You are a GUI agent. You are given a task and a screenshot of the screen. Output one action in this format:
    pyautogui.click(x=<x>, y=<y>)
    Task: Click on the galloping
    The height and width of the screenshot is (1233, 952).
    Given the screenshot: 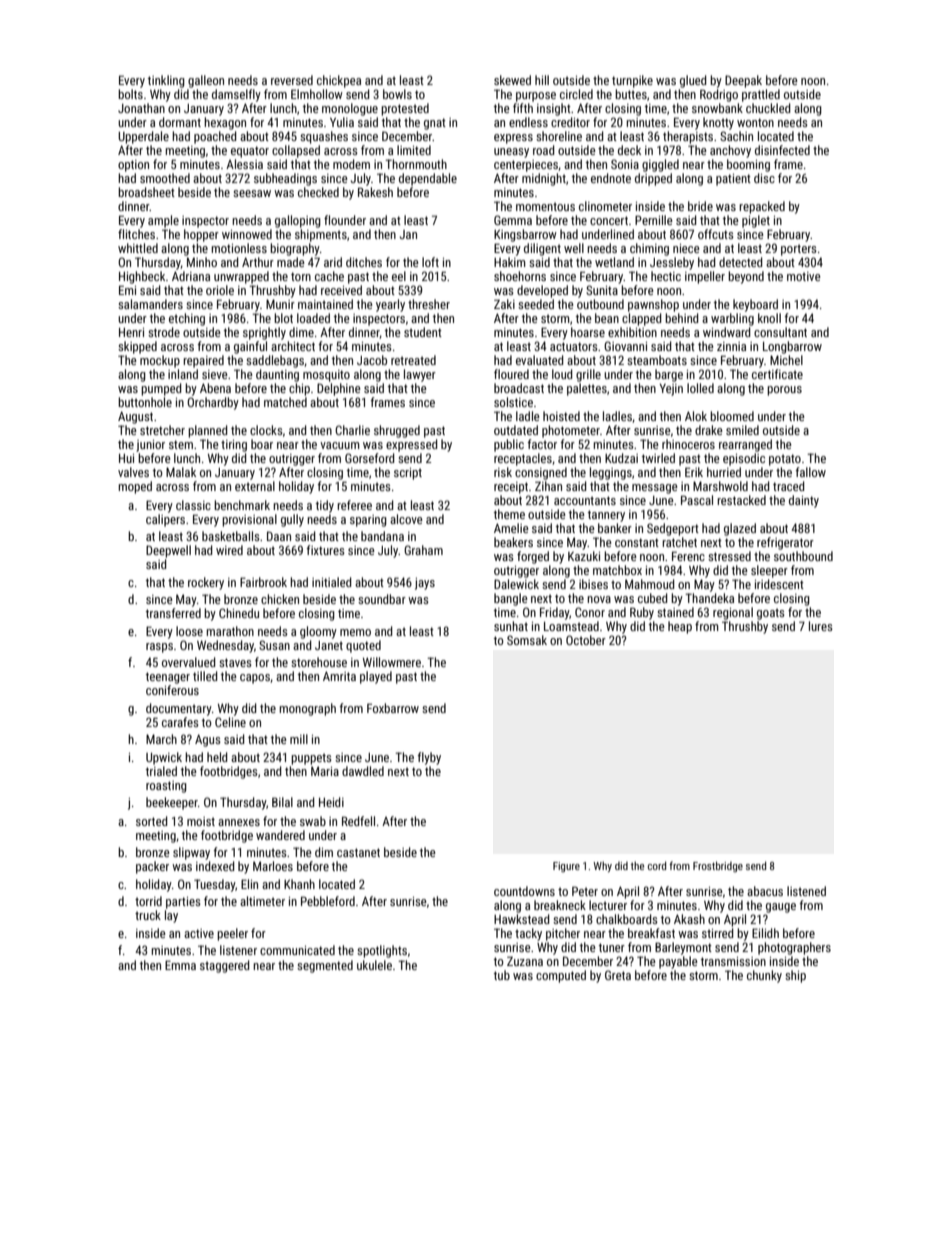 What is the action you would take?
    pyautogui.click(x=298, y=221)
